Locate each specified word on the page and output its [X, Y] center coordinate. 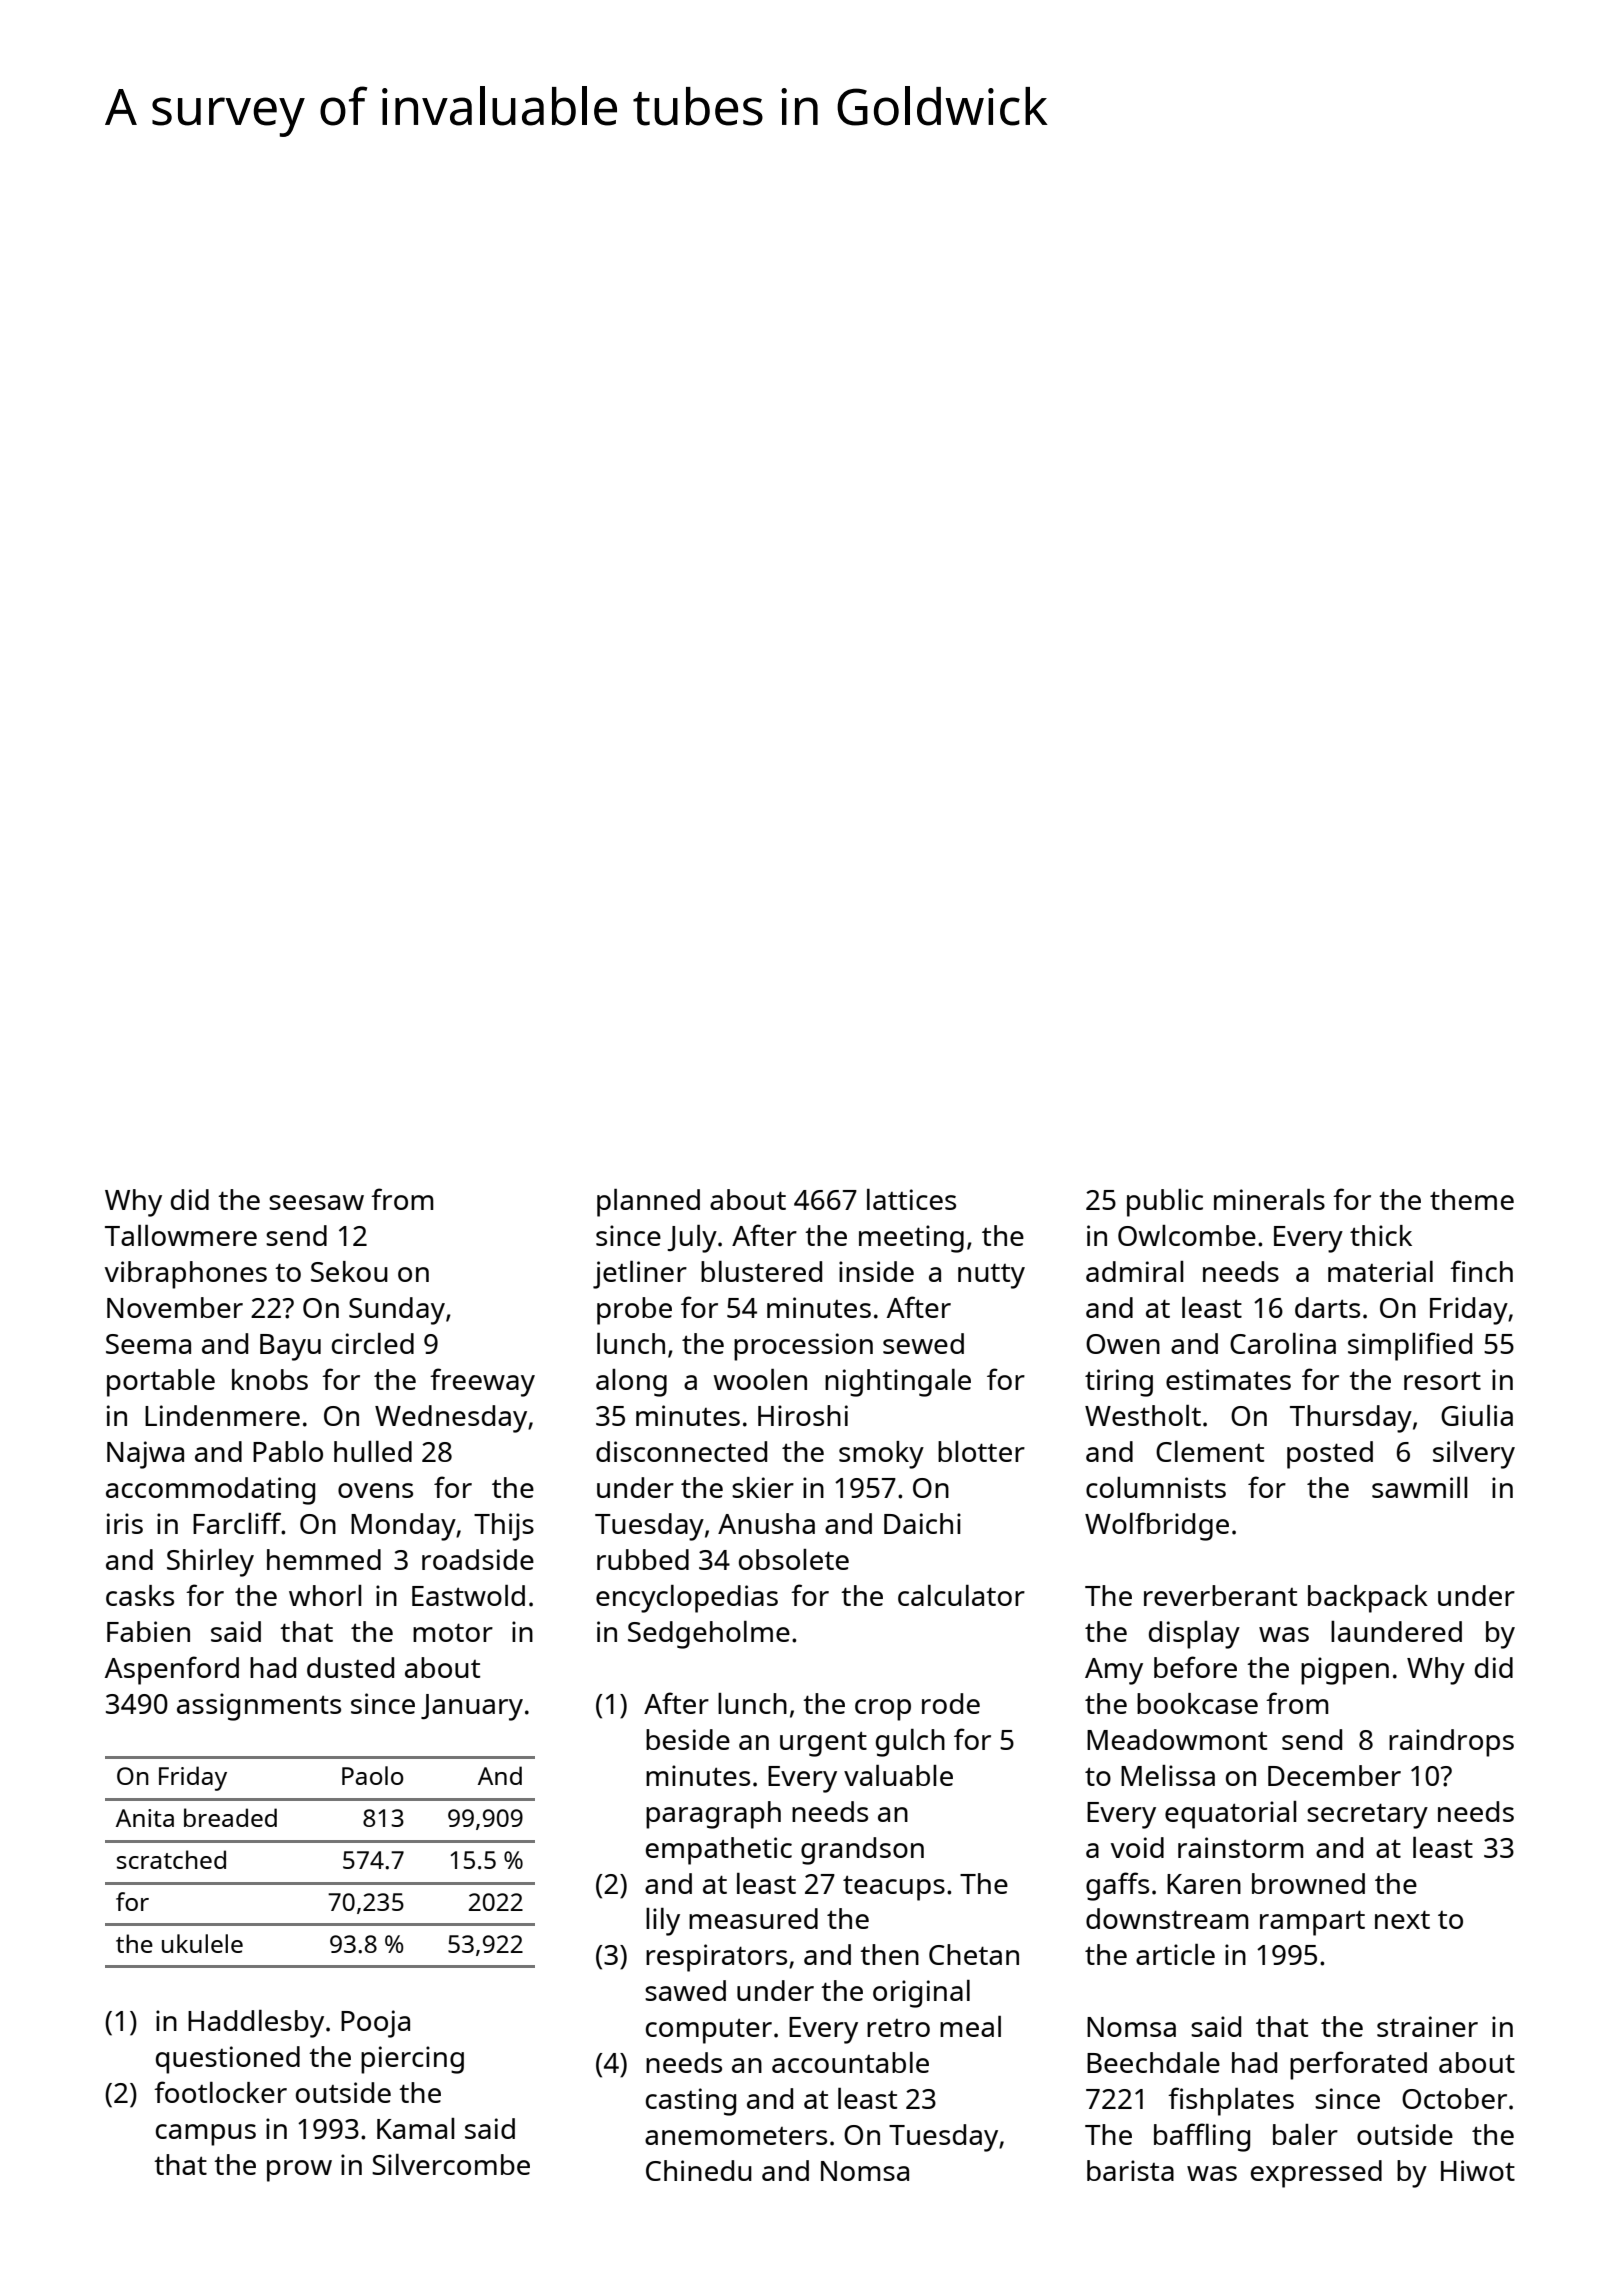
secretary [1367, 1816]
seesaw [316, 1202]
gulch [910, 1743]
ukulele [202, 1943]
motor [453, 1632]
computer [709, 2031]
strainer [1427, 2026]
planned [648, 1203]
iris [125, 1523]
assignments [259, 1707]
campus [206, 2135]
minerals [1269, 1199]
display [1194, 1635]
